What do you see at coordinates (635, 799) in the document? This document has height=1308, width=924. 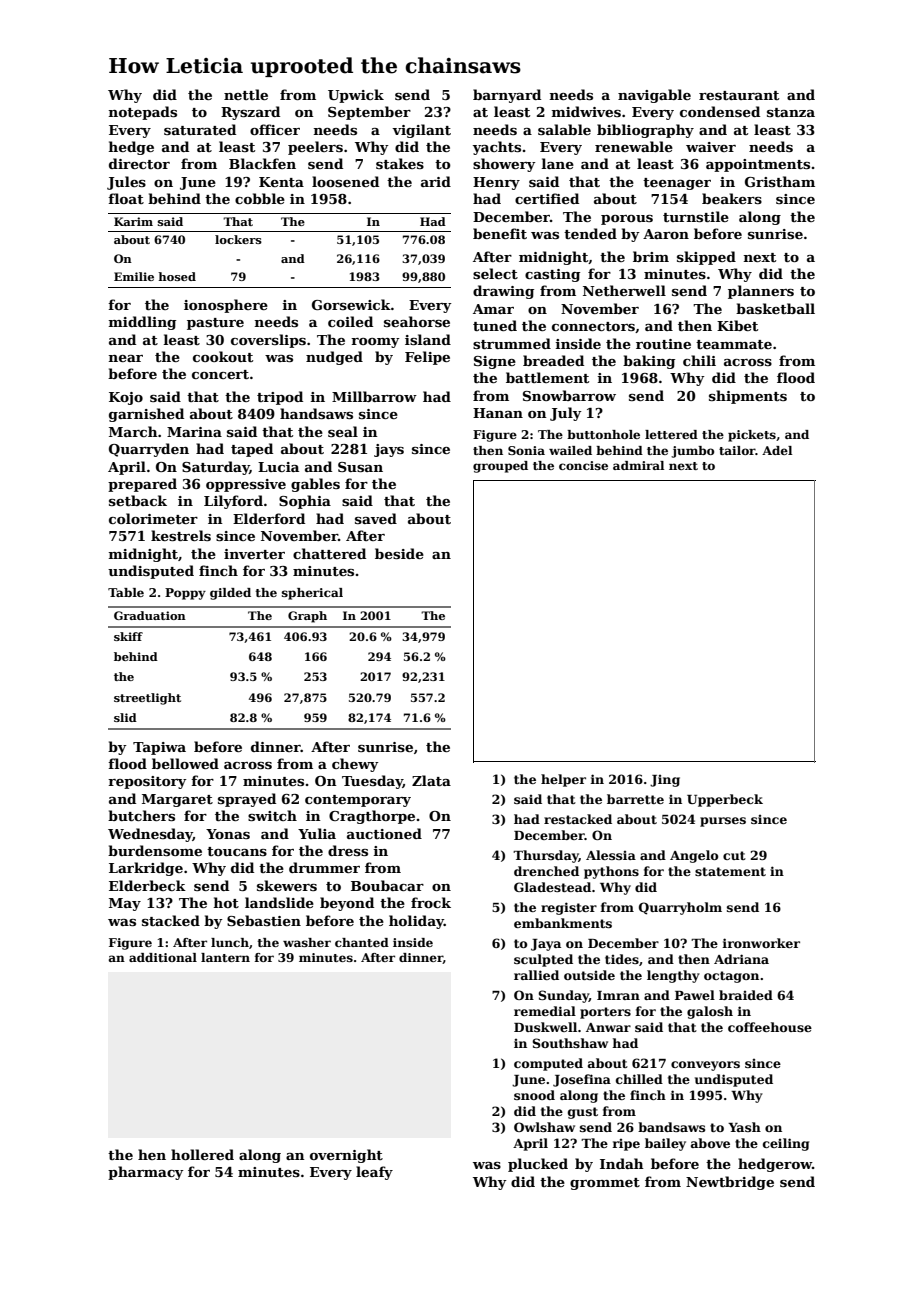 I see `barrette` at bounding box center [635, 799].
